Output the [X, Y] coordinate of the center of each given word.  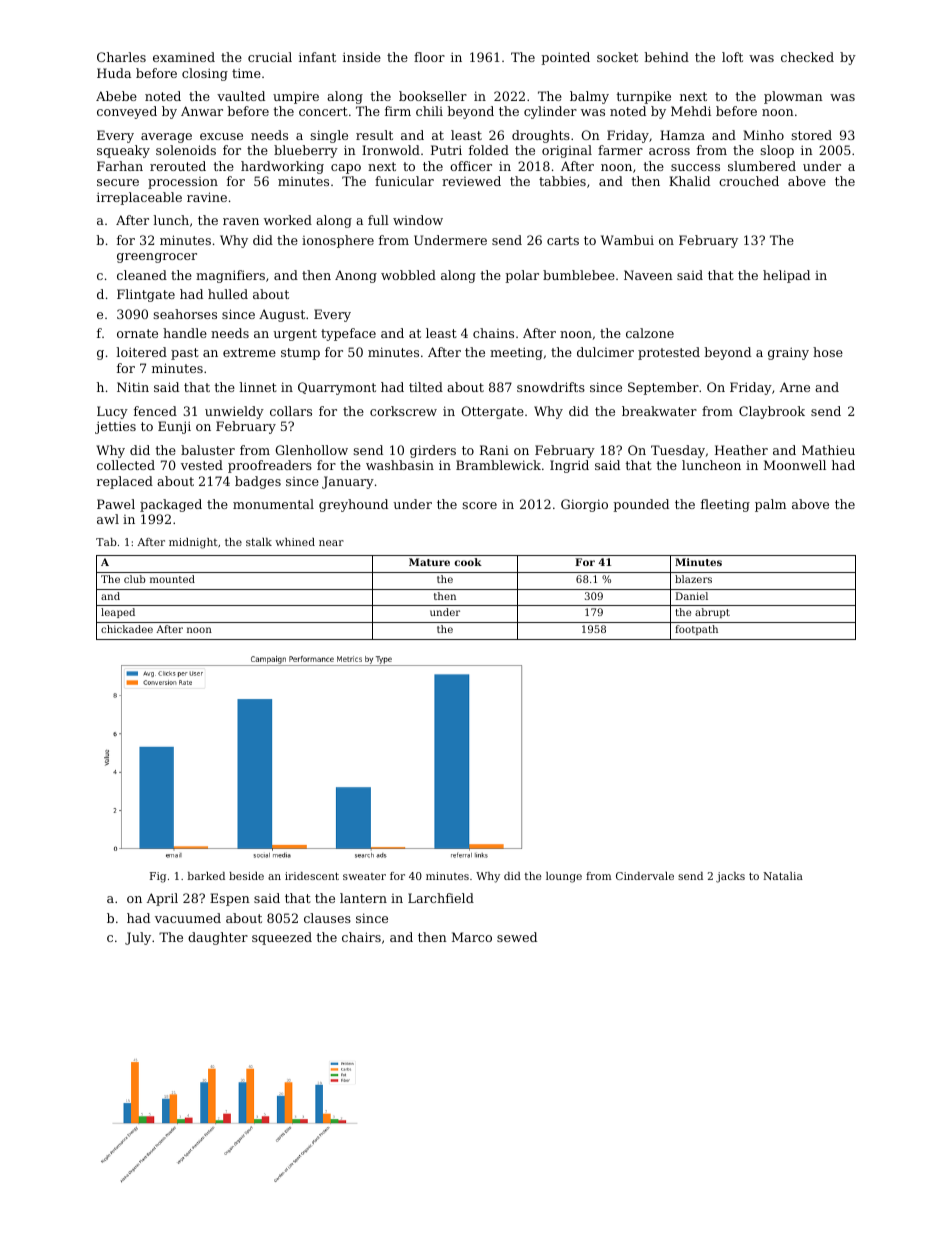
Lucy [112, 412]
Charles [121, 57]
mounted [172, 579]
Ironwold [391, 150]
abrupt [712, 613]
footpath [696, 630]
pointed [565, 58]
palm [770, 505]
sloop [777, 151]
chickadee [127, 629]
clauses [327, 918]
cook [468, 562]
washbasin [400, 465]
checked [807, 57]
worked [288, 220]
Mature [429, 562]
